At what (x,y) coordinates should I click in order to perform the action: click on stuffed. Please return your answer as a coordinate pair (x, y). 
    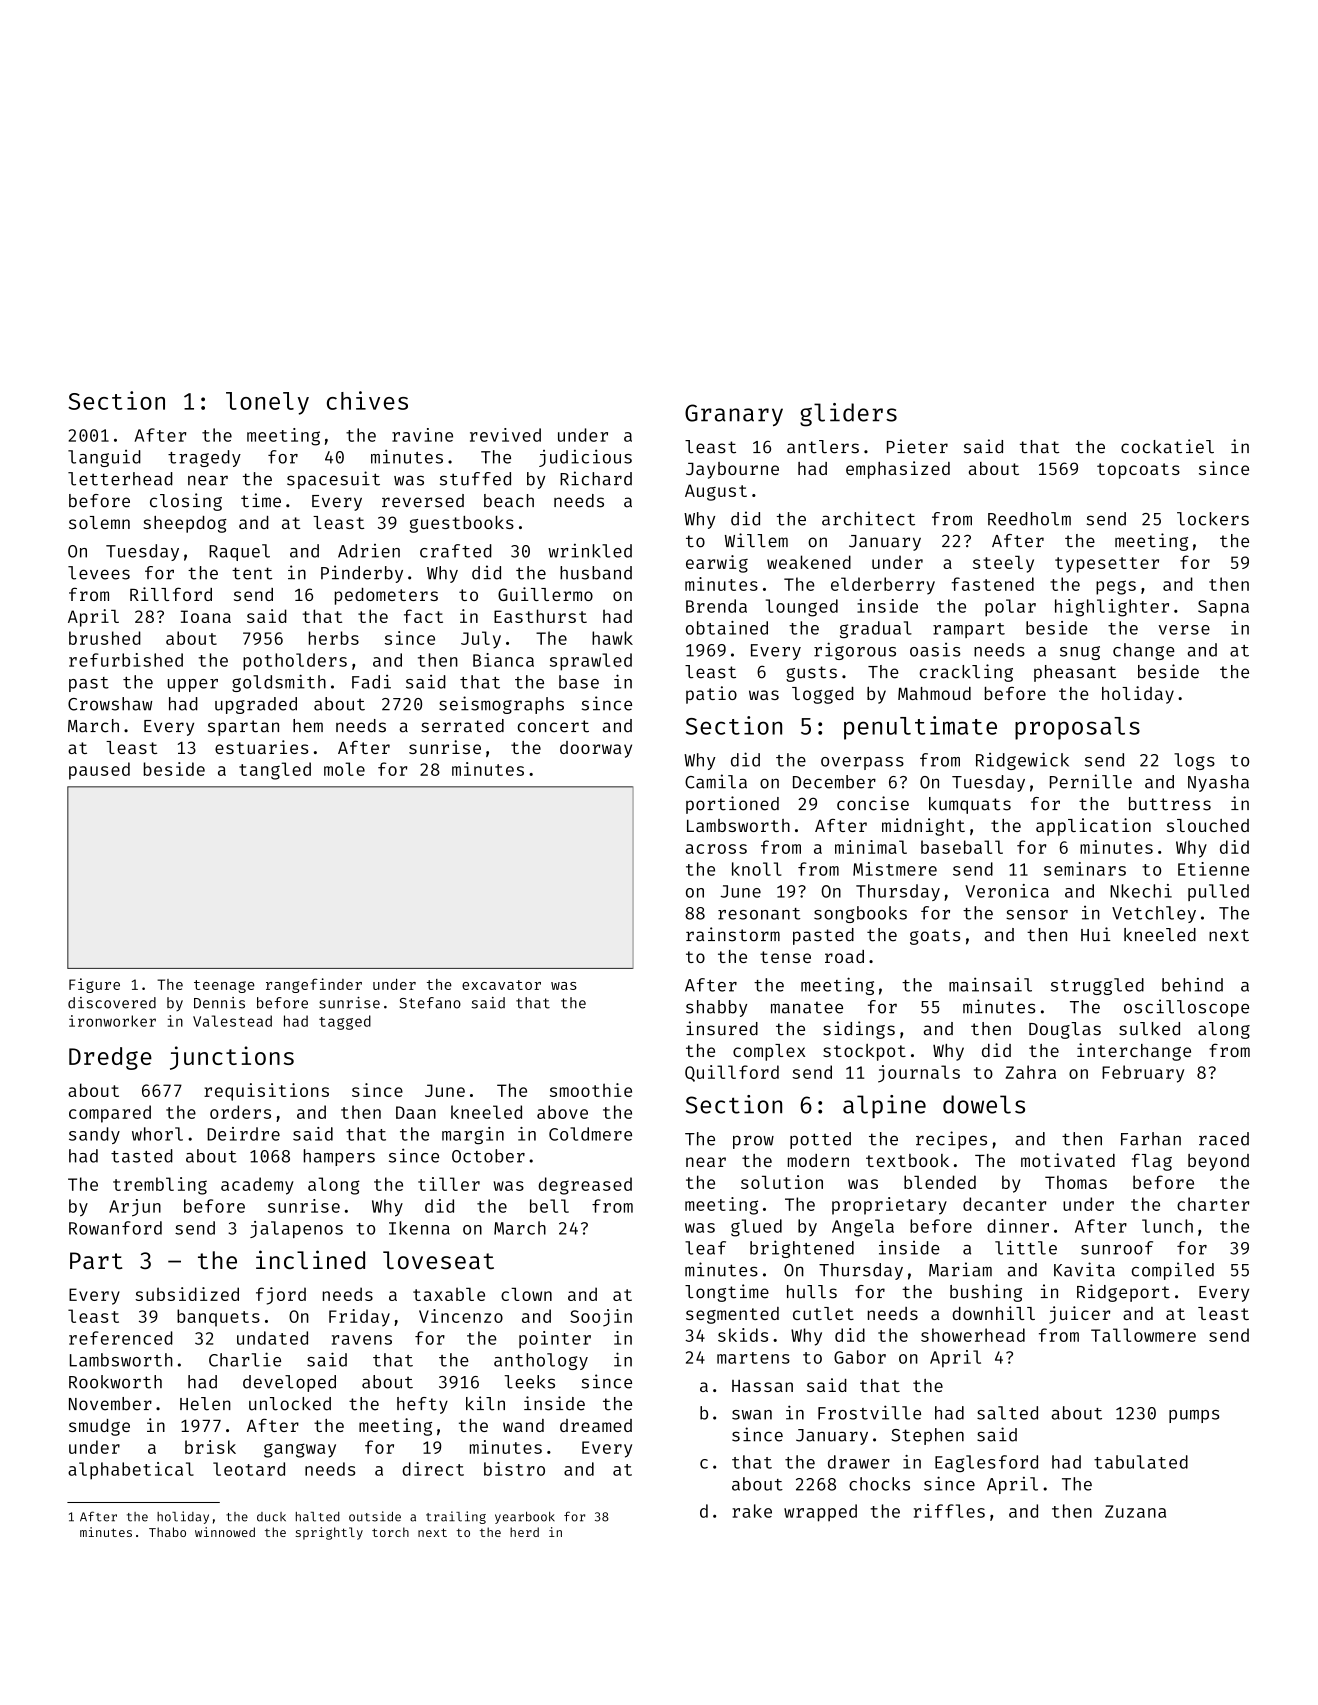
    Looking at the image, I should click on (475, 479).
